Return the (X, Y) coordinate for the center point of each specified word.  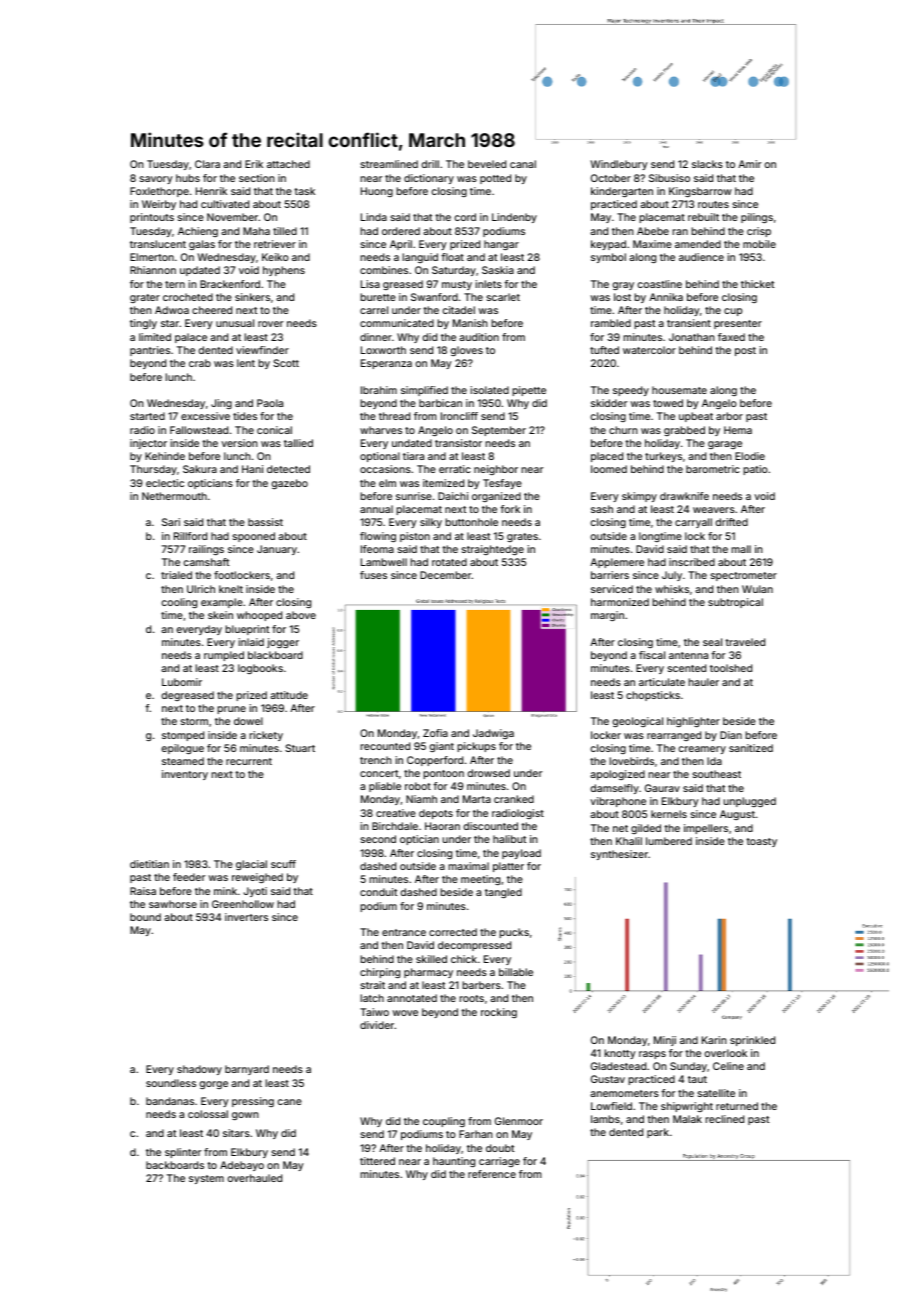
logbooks (260, 669)
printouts (152, 218)
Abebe (653, 231)
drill (430, 164)
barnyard (247, 1070)
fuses (373, 575)
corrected (453, 932)
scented (687, 668)
